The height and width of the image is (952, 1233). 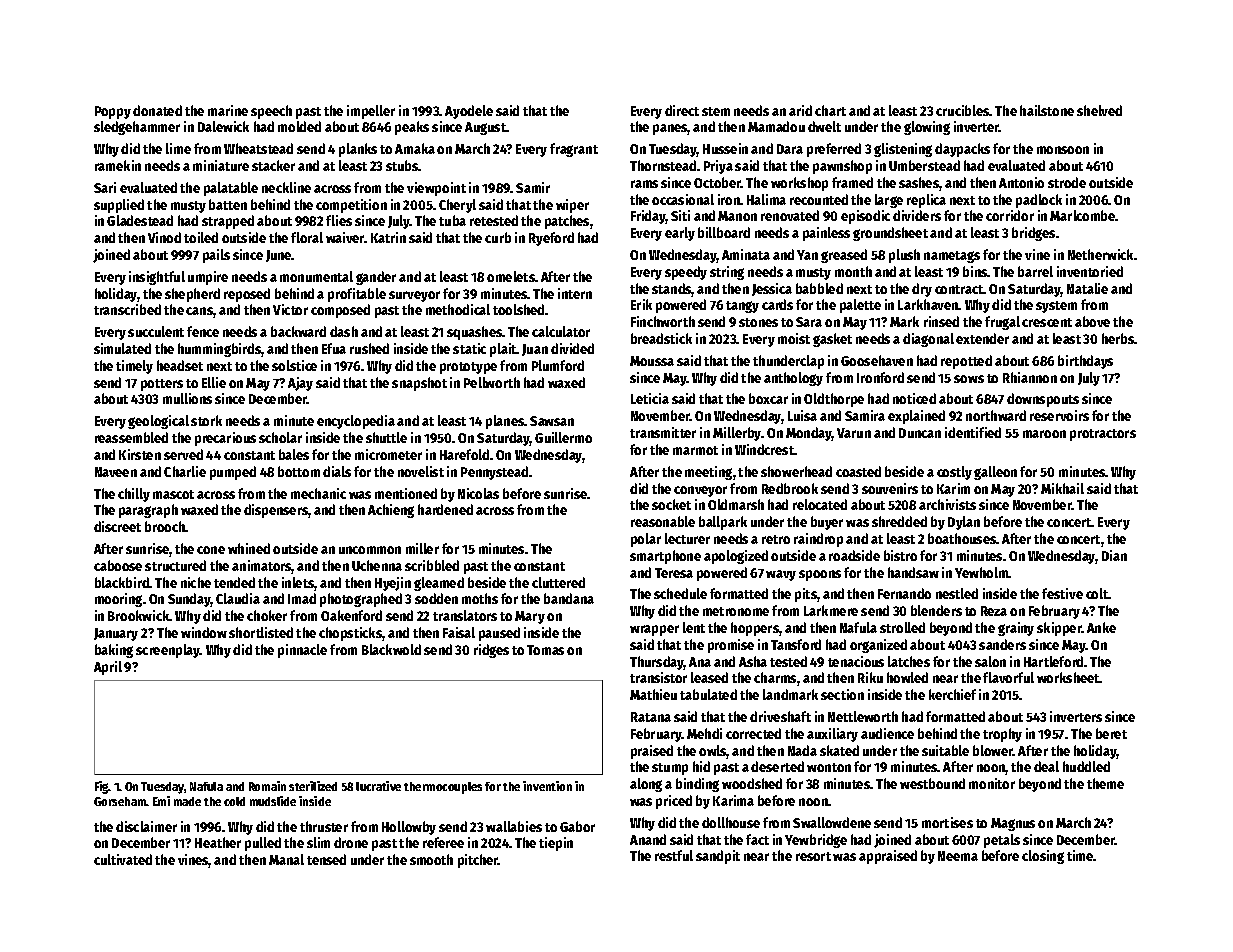 I want to click on latches, so click(x=909, y=661).
